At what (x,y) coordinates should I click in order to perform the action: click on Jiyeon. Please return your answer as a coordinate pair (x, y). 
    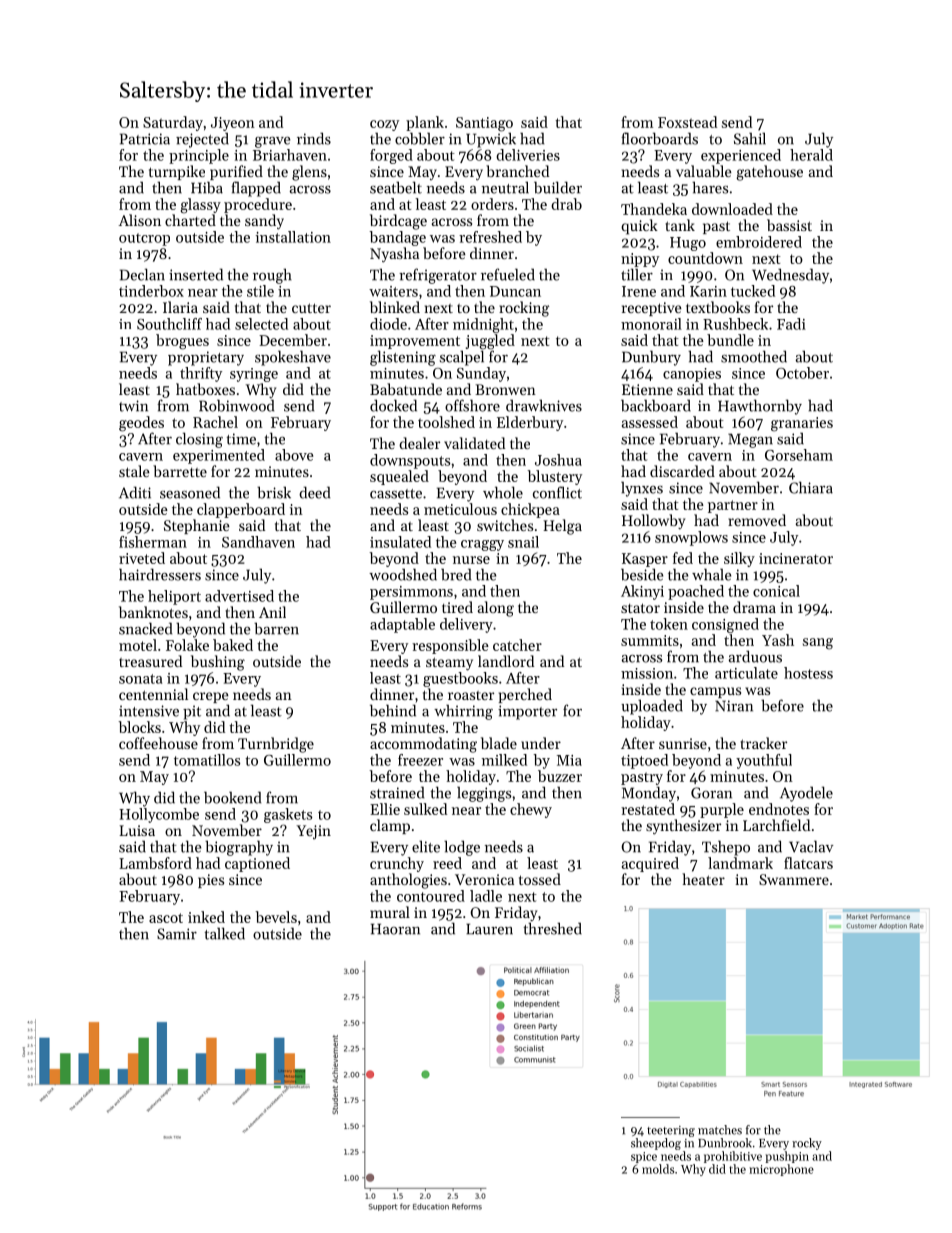
    Looking at the image, I should click on (233, 124).
